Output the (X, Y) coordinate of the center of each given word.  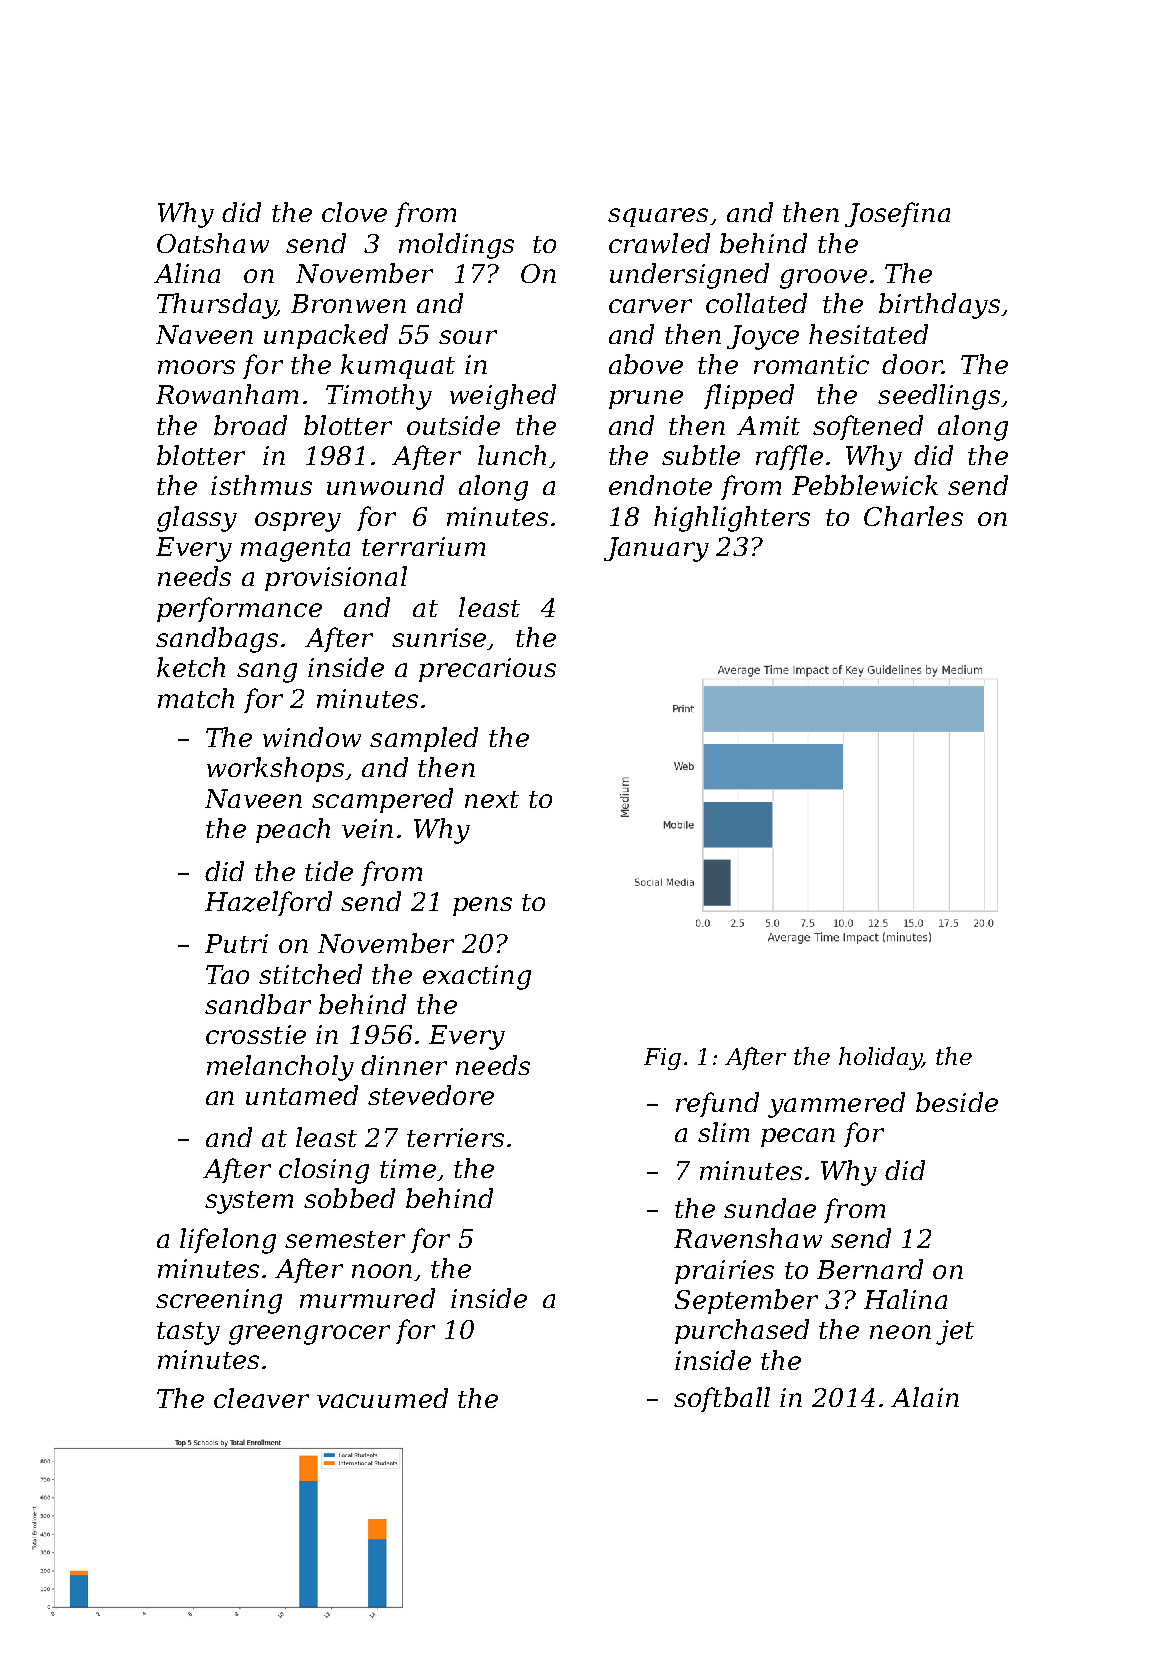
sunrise (439, 637)
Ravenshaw (748, 1238)
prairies (724, 1272)
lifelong (228, 1241)
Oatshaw (213, 243)
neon (900, 1332)
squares (658, 217)
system (249, 1202)
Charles (913, 516)
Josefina (897, 214)
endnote (660, 485)
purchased (742, 1331)
